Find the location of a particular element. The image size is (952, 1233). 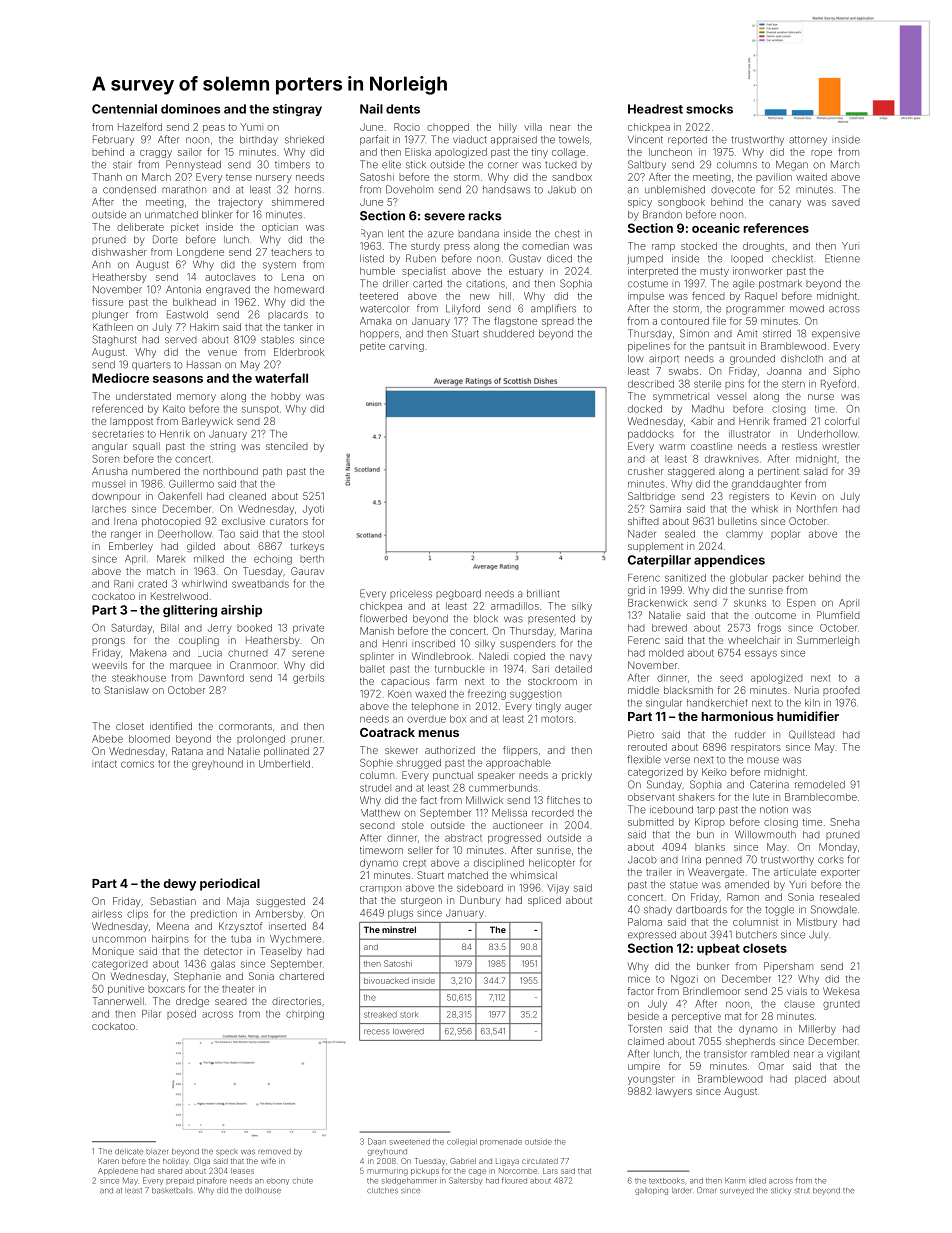

Daan is located at coordinates (377, 1141).
